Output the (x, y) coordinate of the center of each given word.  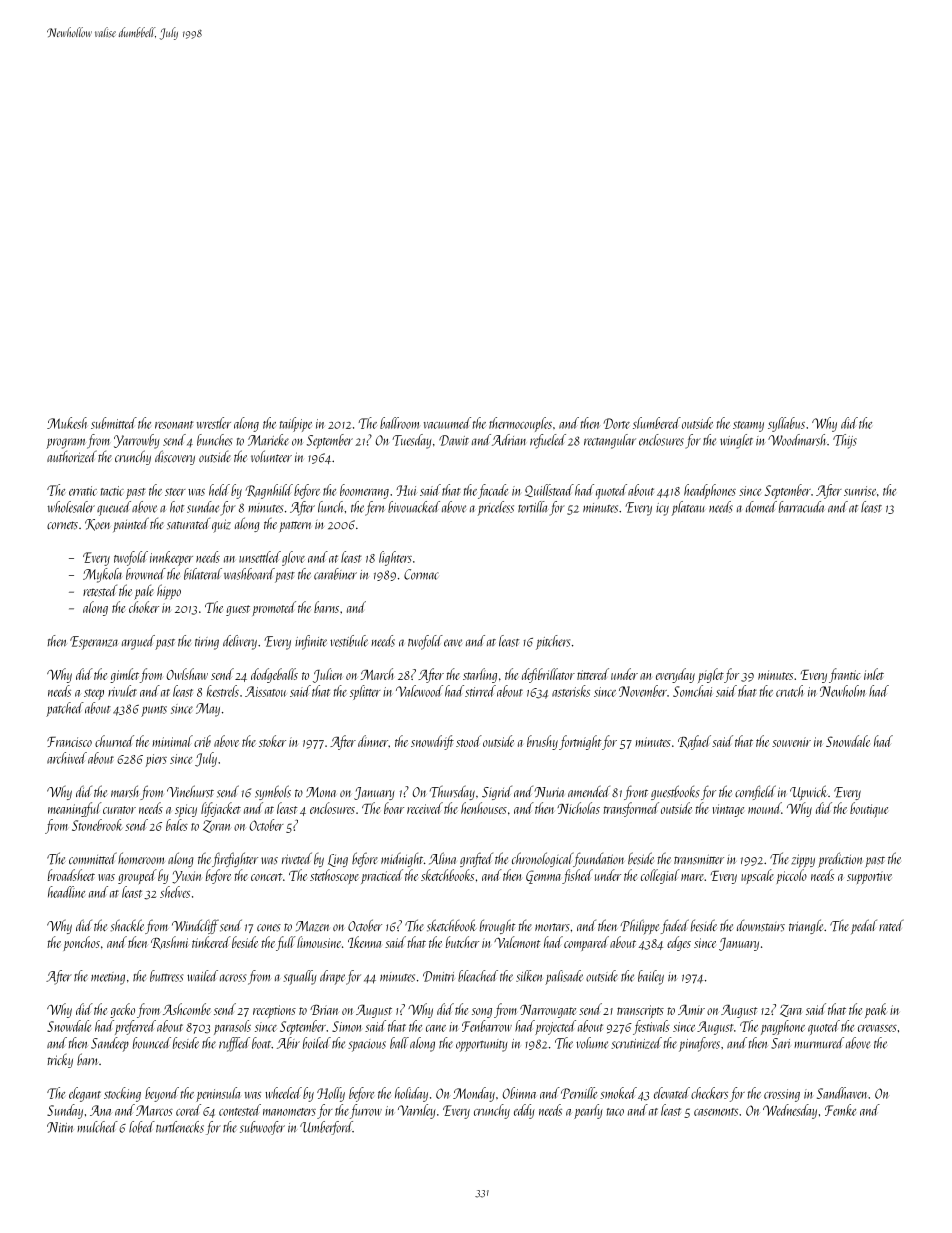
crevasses (877, 1028)
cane (436, 1028)
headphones (710, 491)
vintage (728, 810)
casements (716, 1112)
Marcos (154, 1110)
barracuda (801, 507)
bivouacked (414, 507)
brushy (542, 742)
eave (453, 643)
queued (114, 508)
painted (131, 524)
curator (119, 810)
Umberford (326, 1128)
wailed (202, 976)
